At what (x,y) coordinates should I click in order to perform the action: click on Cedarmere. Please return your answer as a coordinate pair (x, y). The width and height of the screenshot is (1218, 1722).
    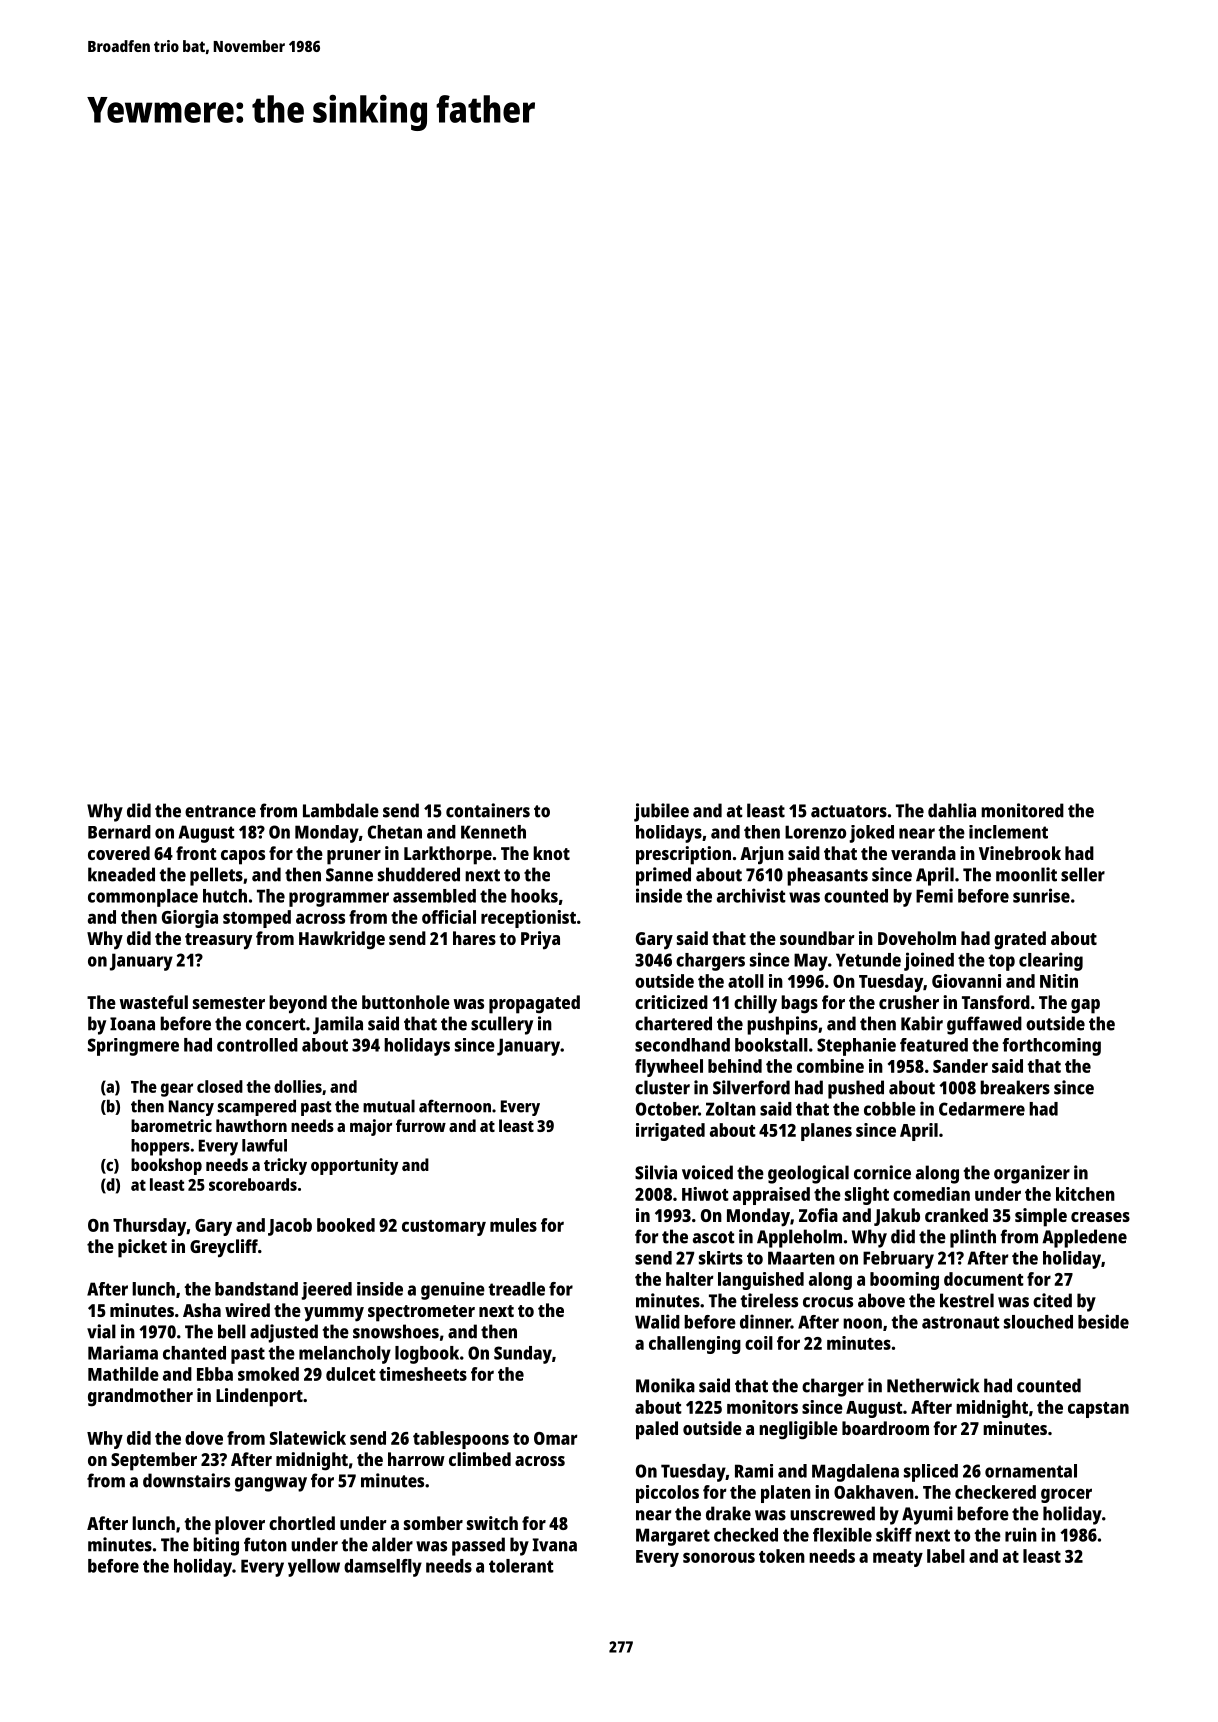
    Looking at the image, I should click on (982, 1109).
